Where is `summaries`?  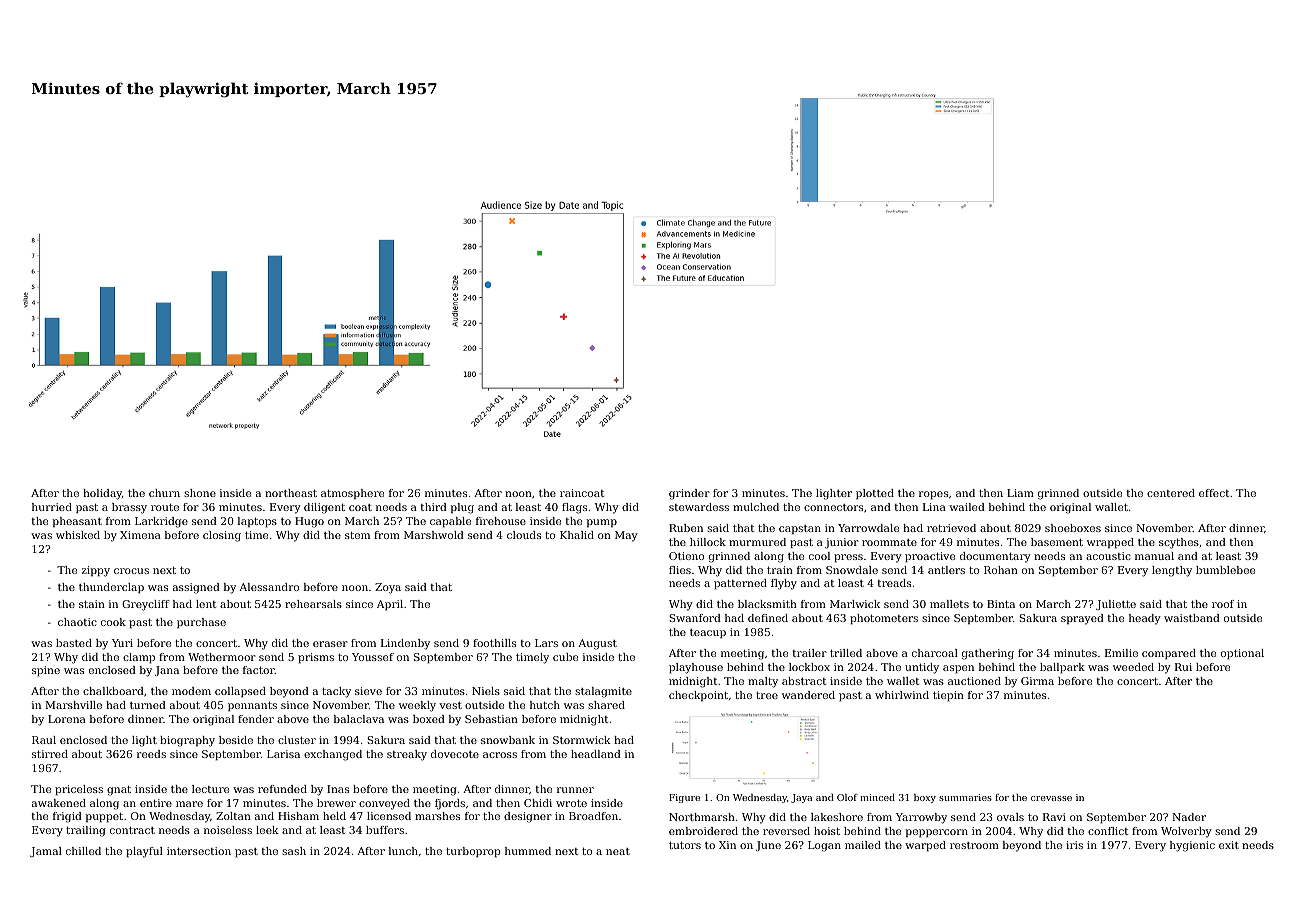
summaries is located at coordinates (965, 797).
